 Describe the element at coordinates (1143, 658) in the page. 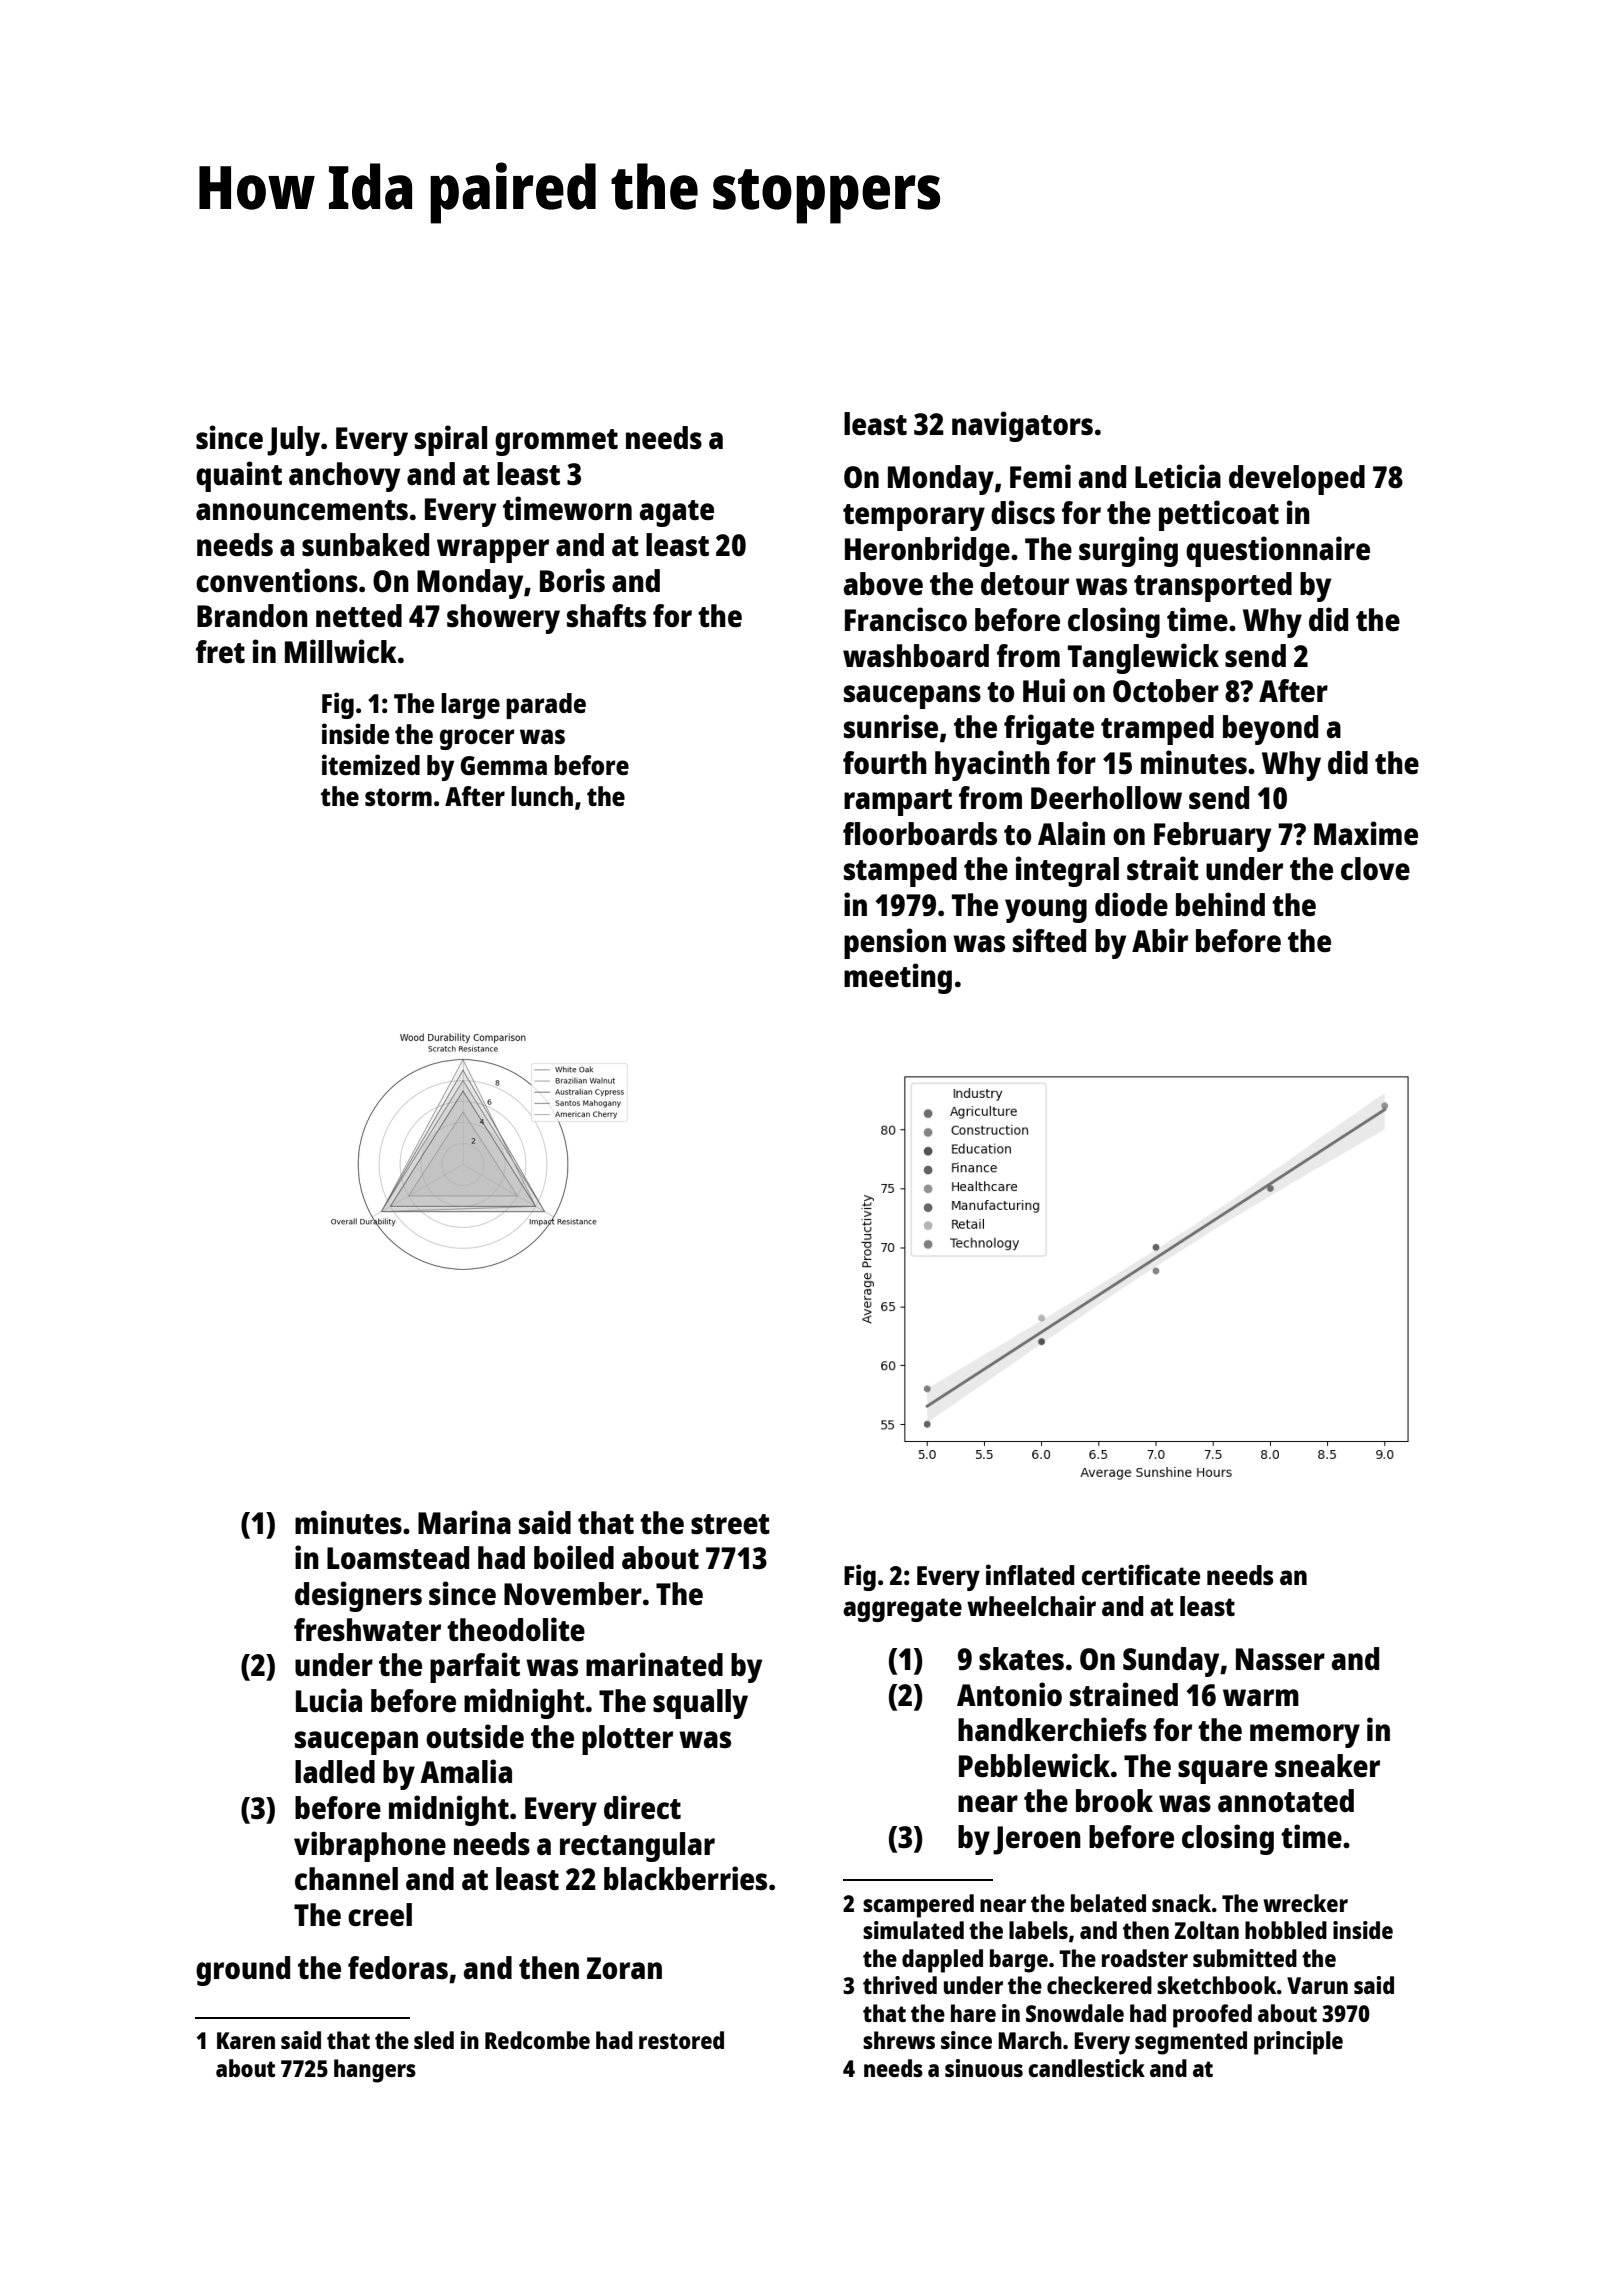

I see `Tanglewick` at that location.
